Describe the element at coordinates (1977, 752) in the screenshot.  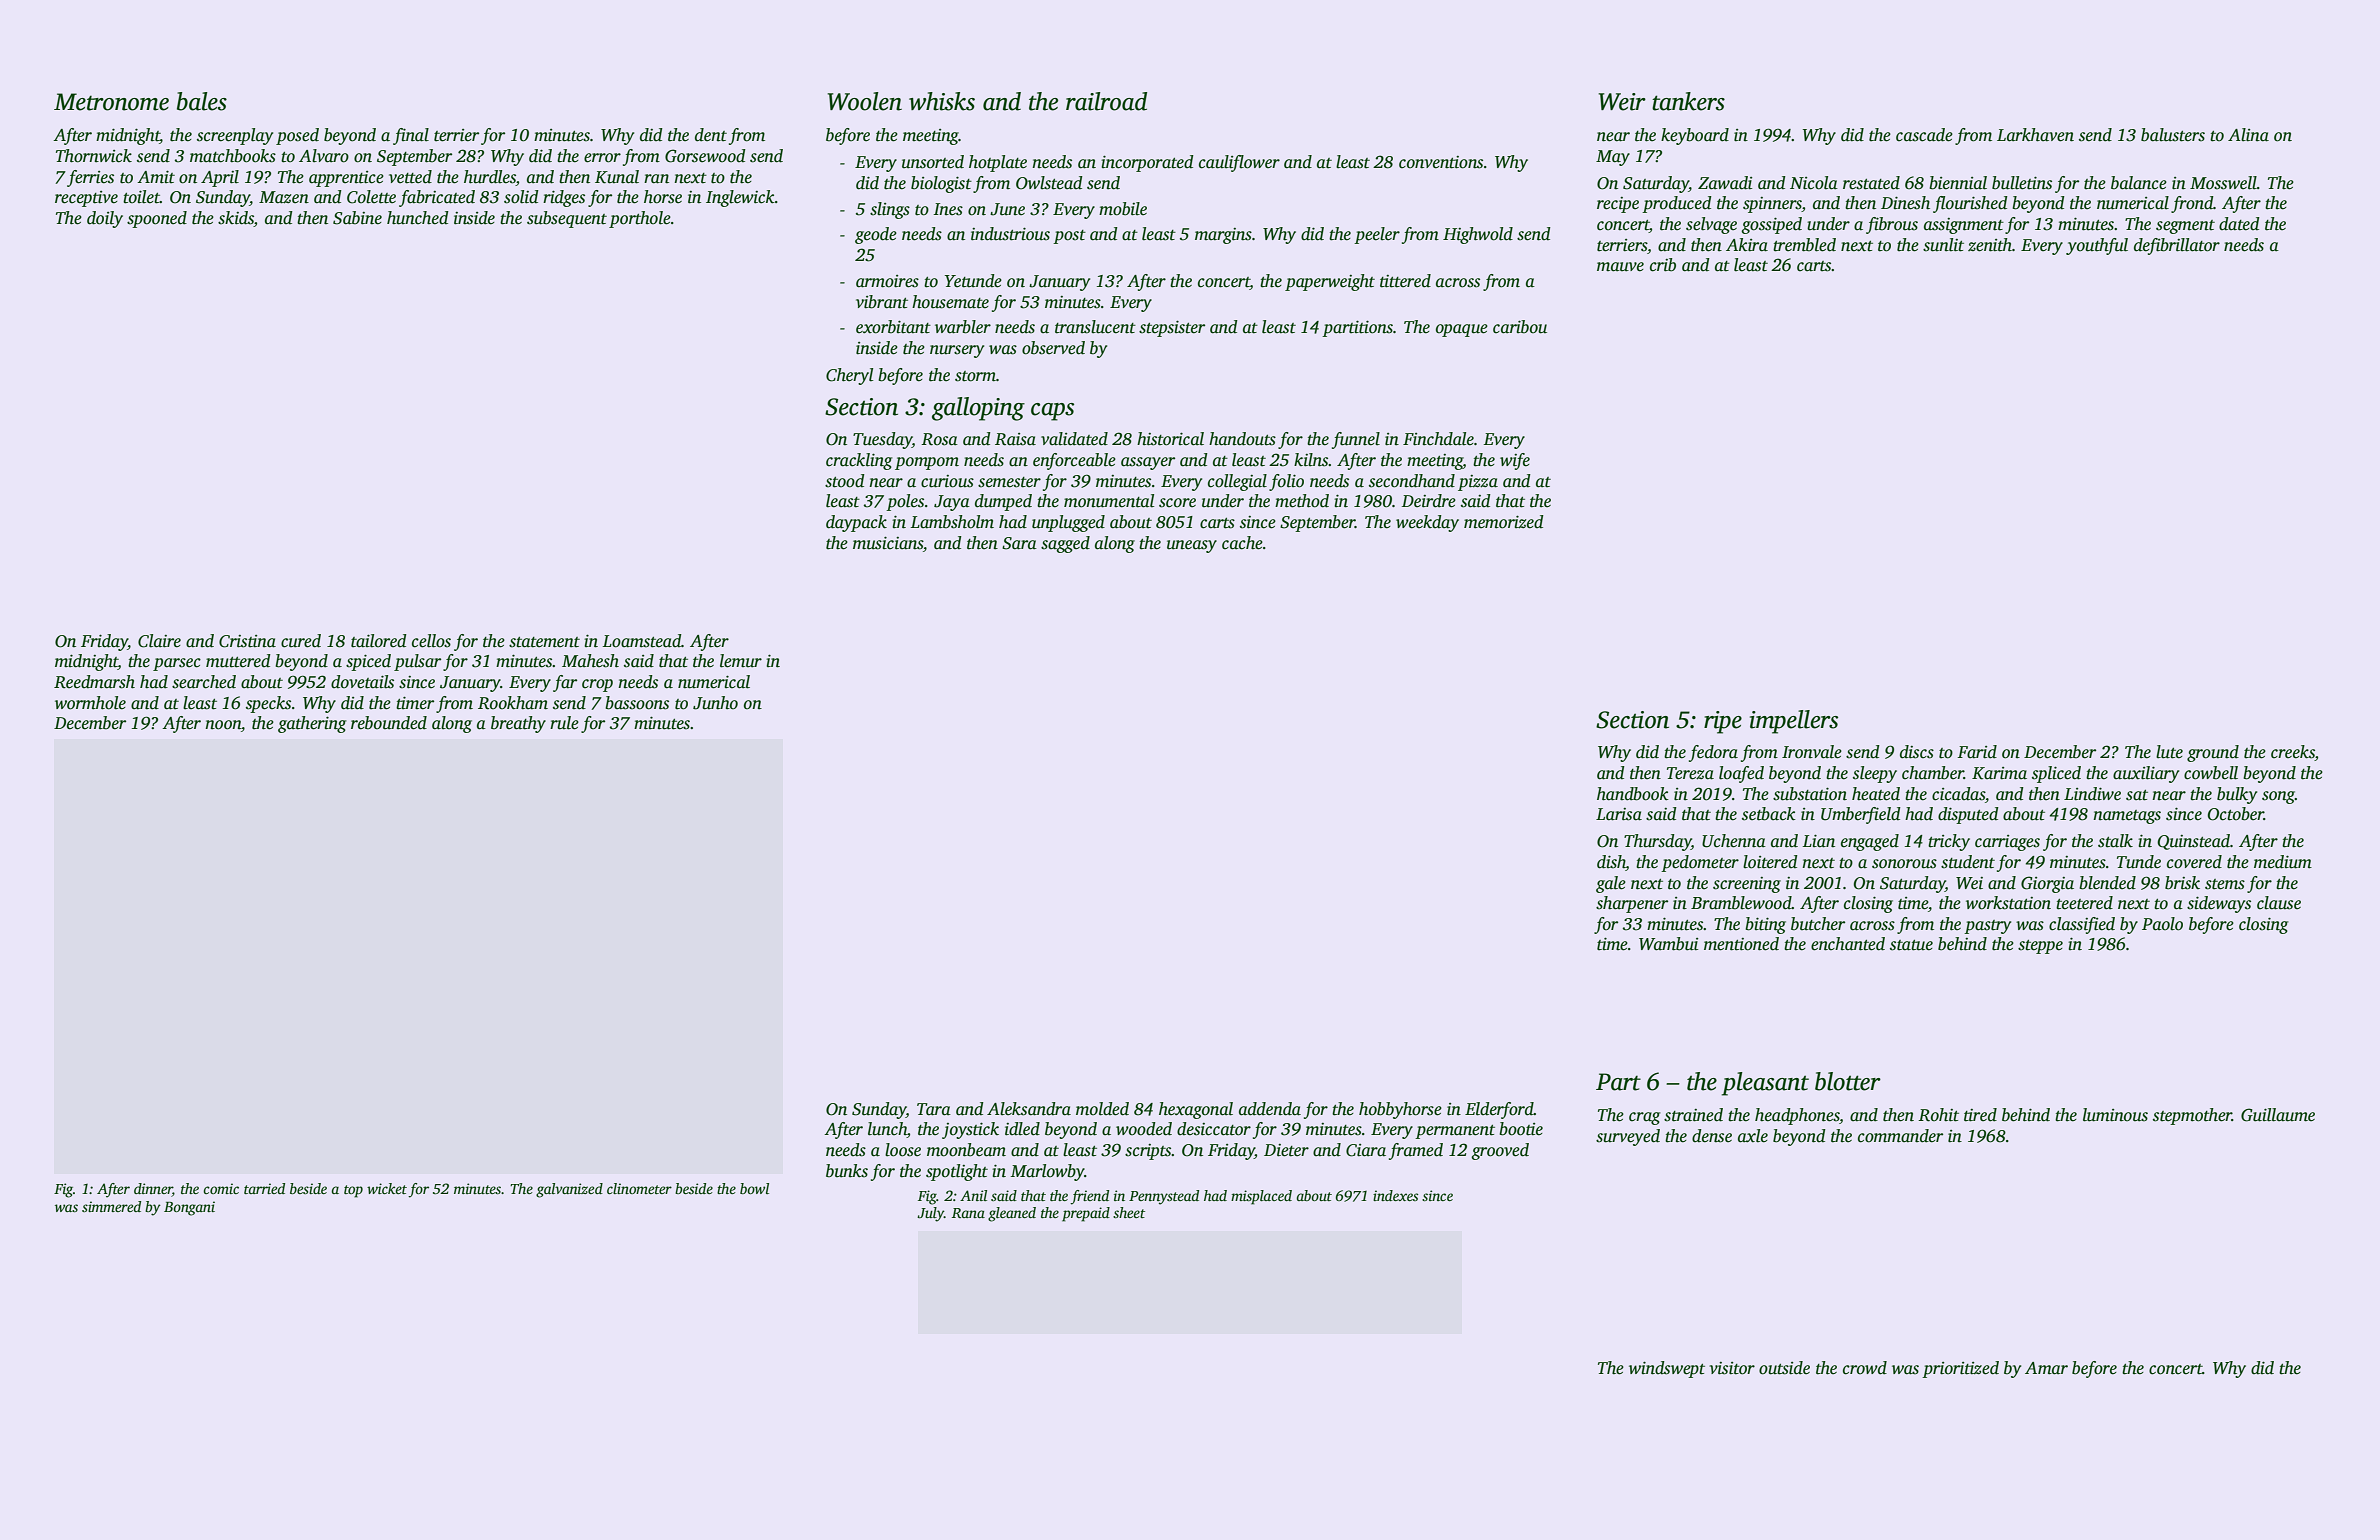
I see `Farid` at that location.
